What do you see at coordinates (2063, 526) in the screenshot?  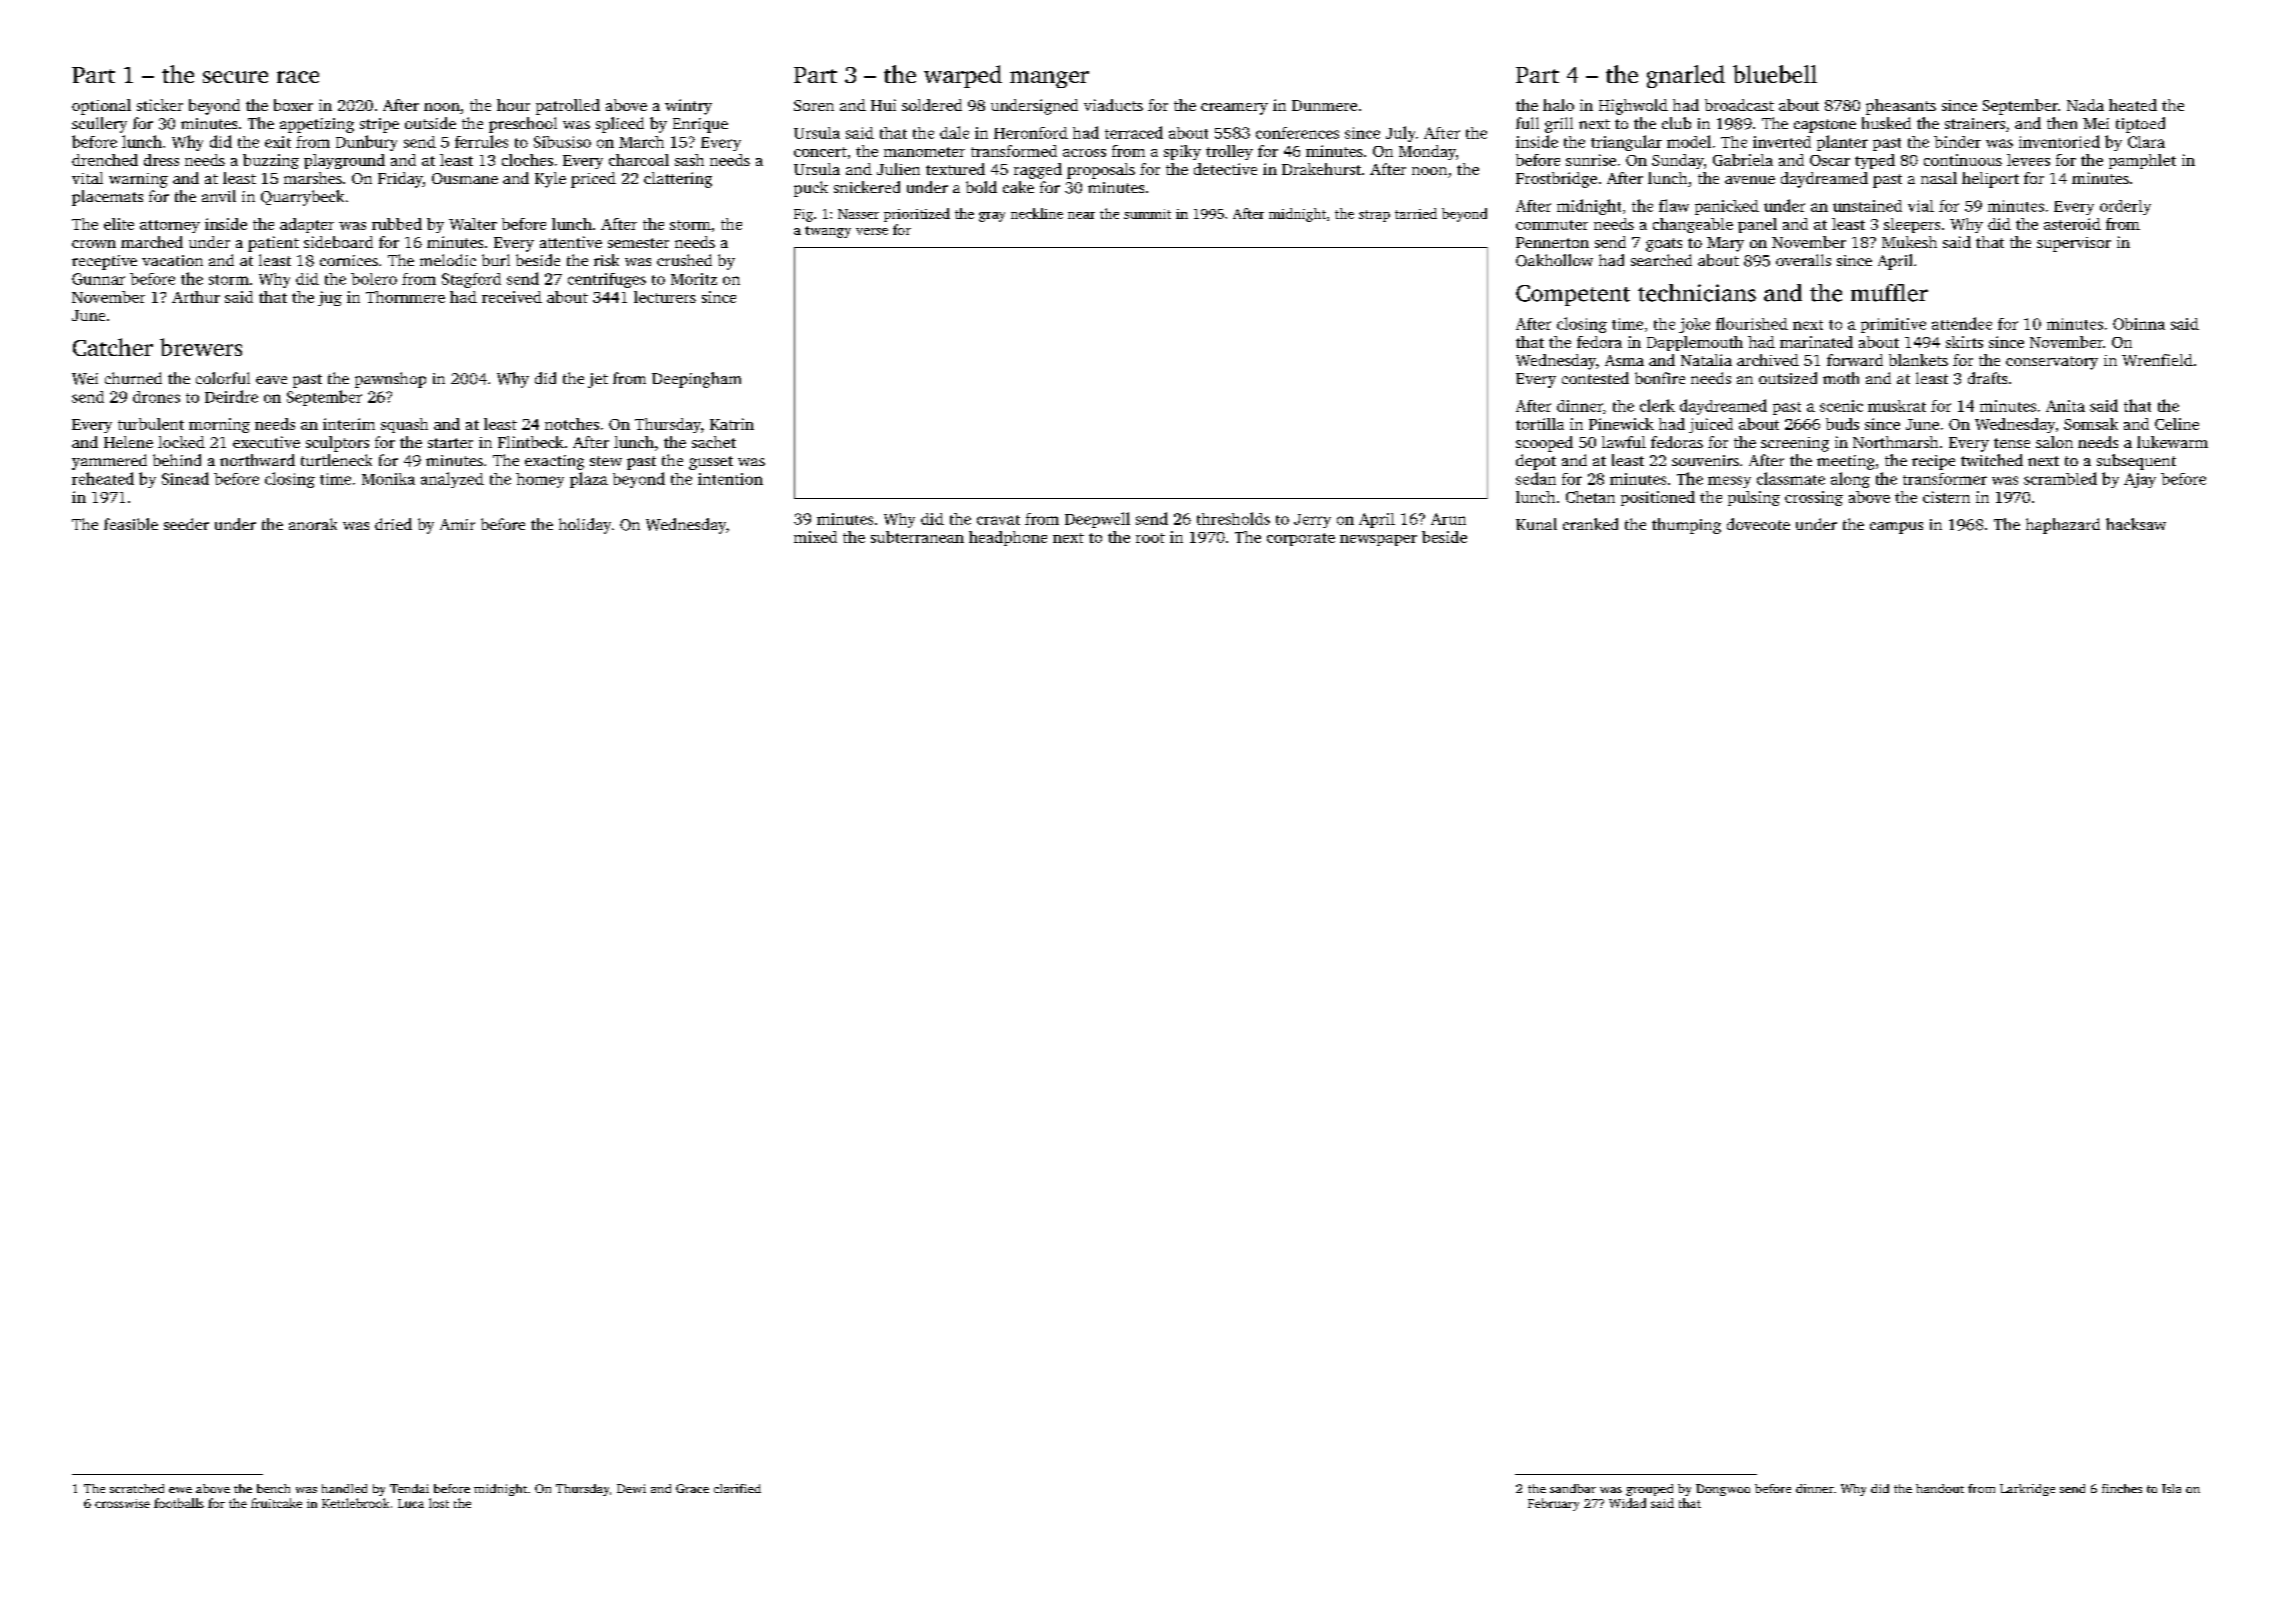 I see `haphazard` at bounding box center [2063, 526].
